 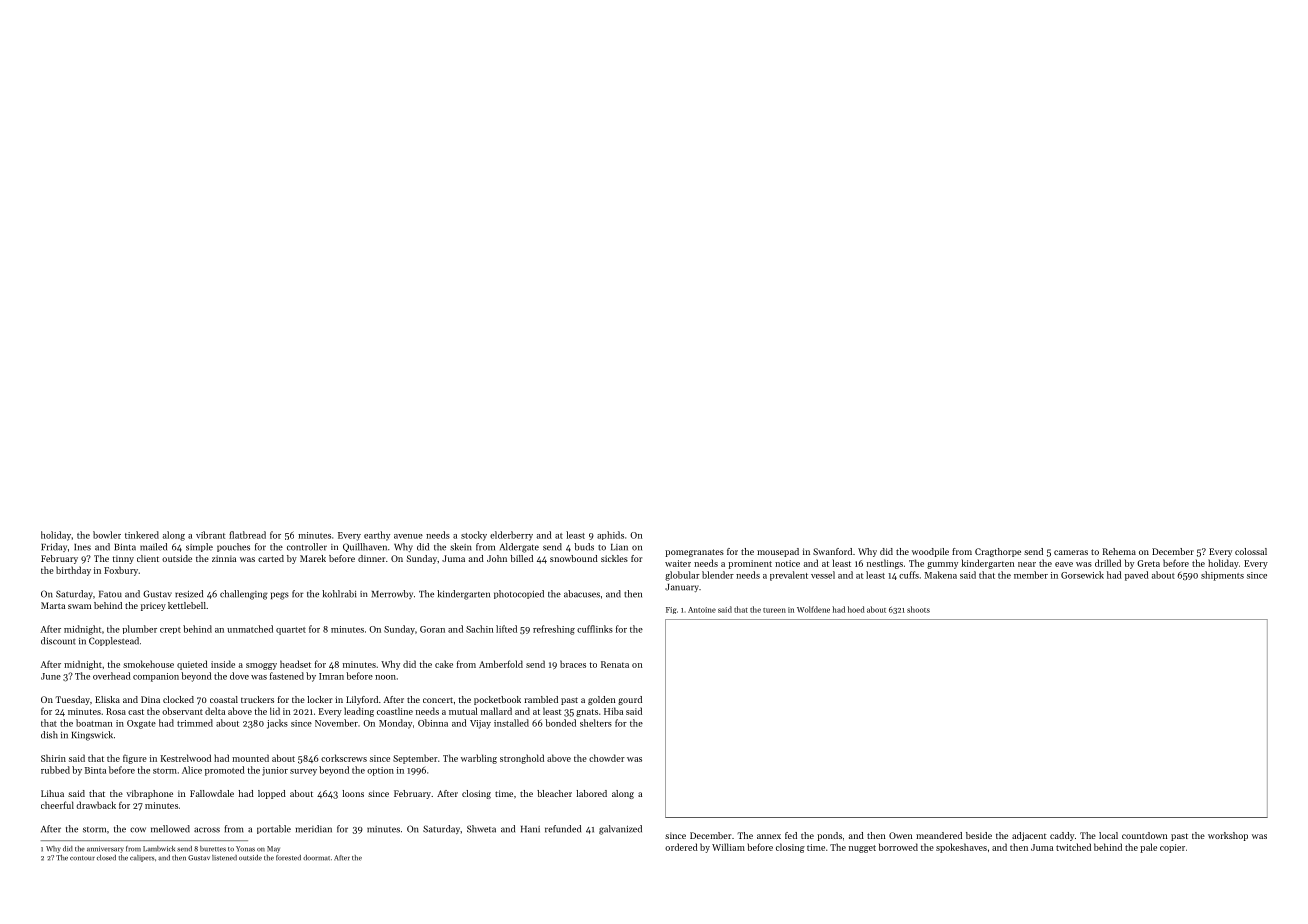 What do you see at coordinates (610, 535) in the screenshot?
I see `aphids` at bounding box center [610, 535].
